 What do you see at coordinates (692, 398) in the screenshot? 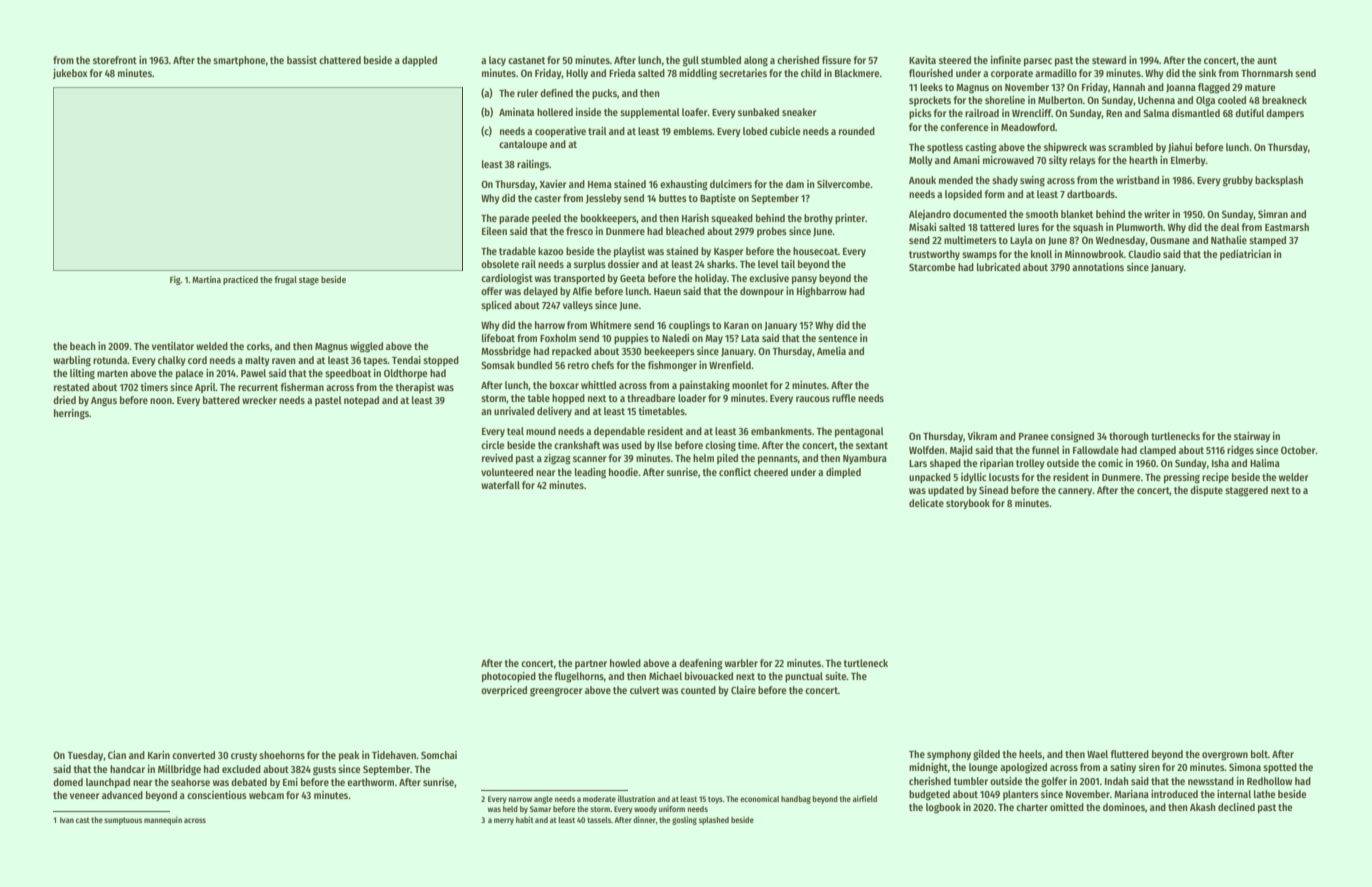
I see `loader` at bounding box center [692, 398].
